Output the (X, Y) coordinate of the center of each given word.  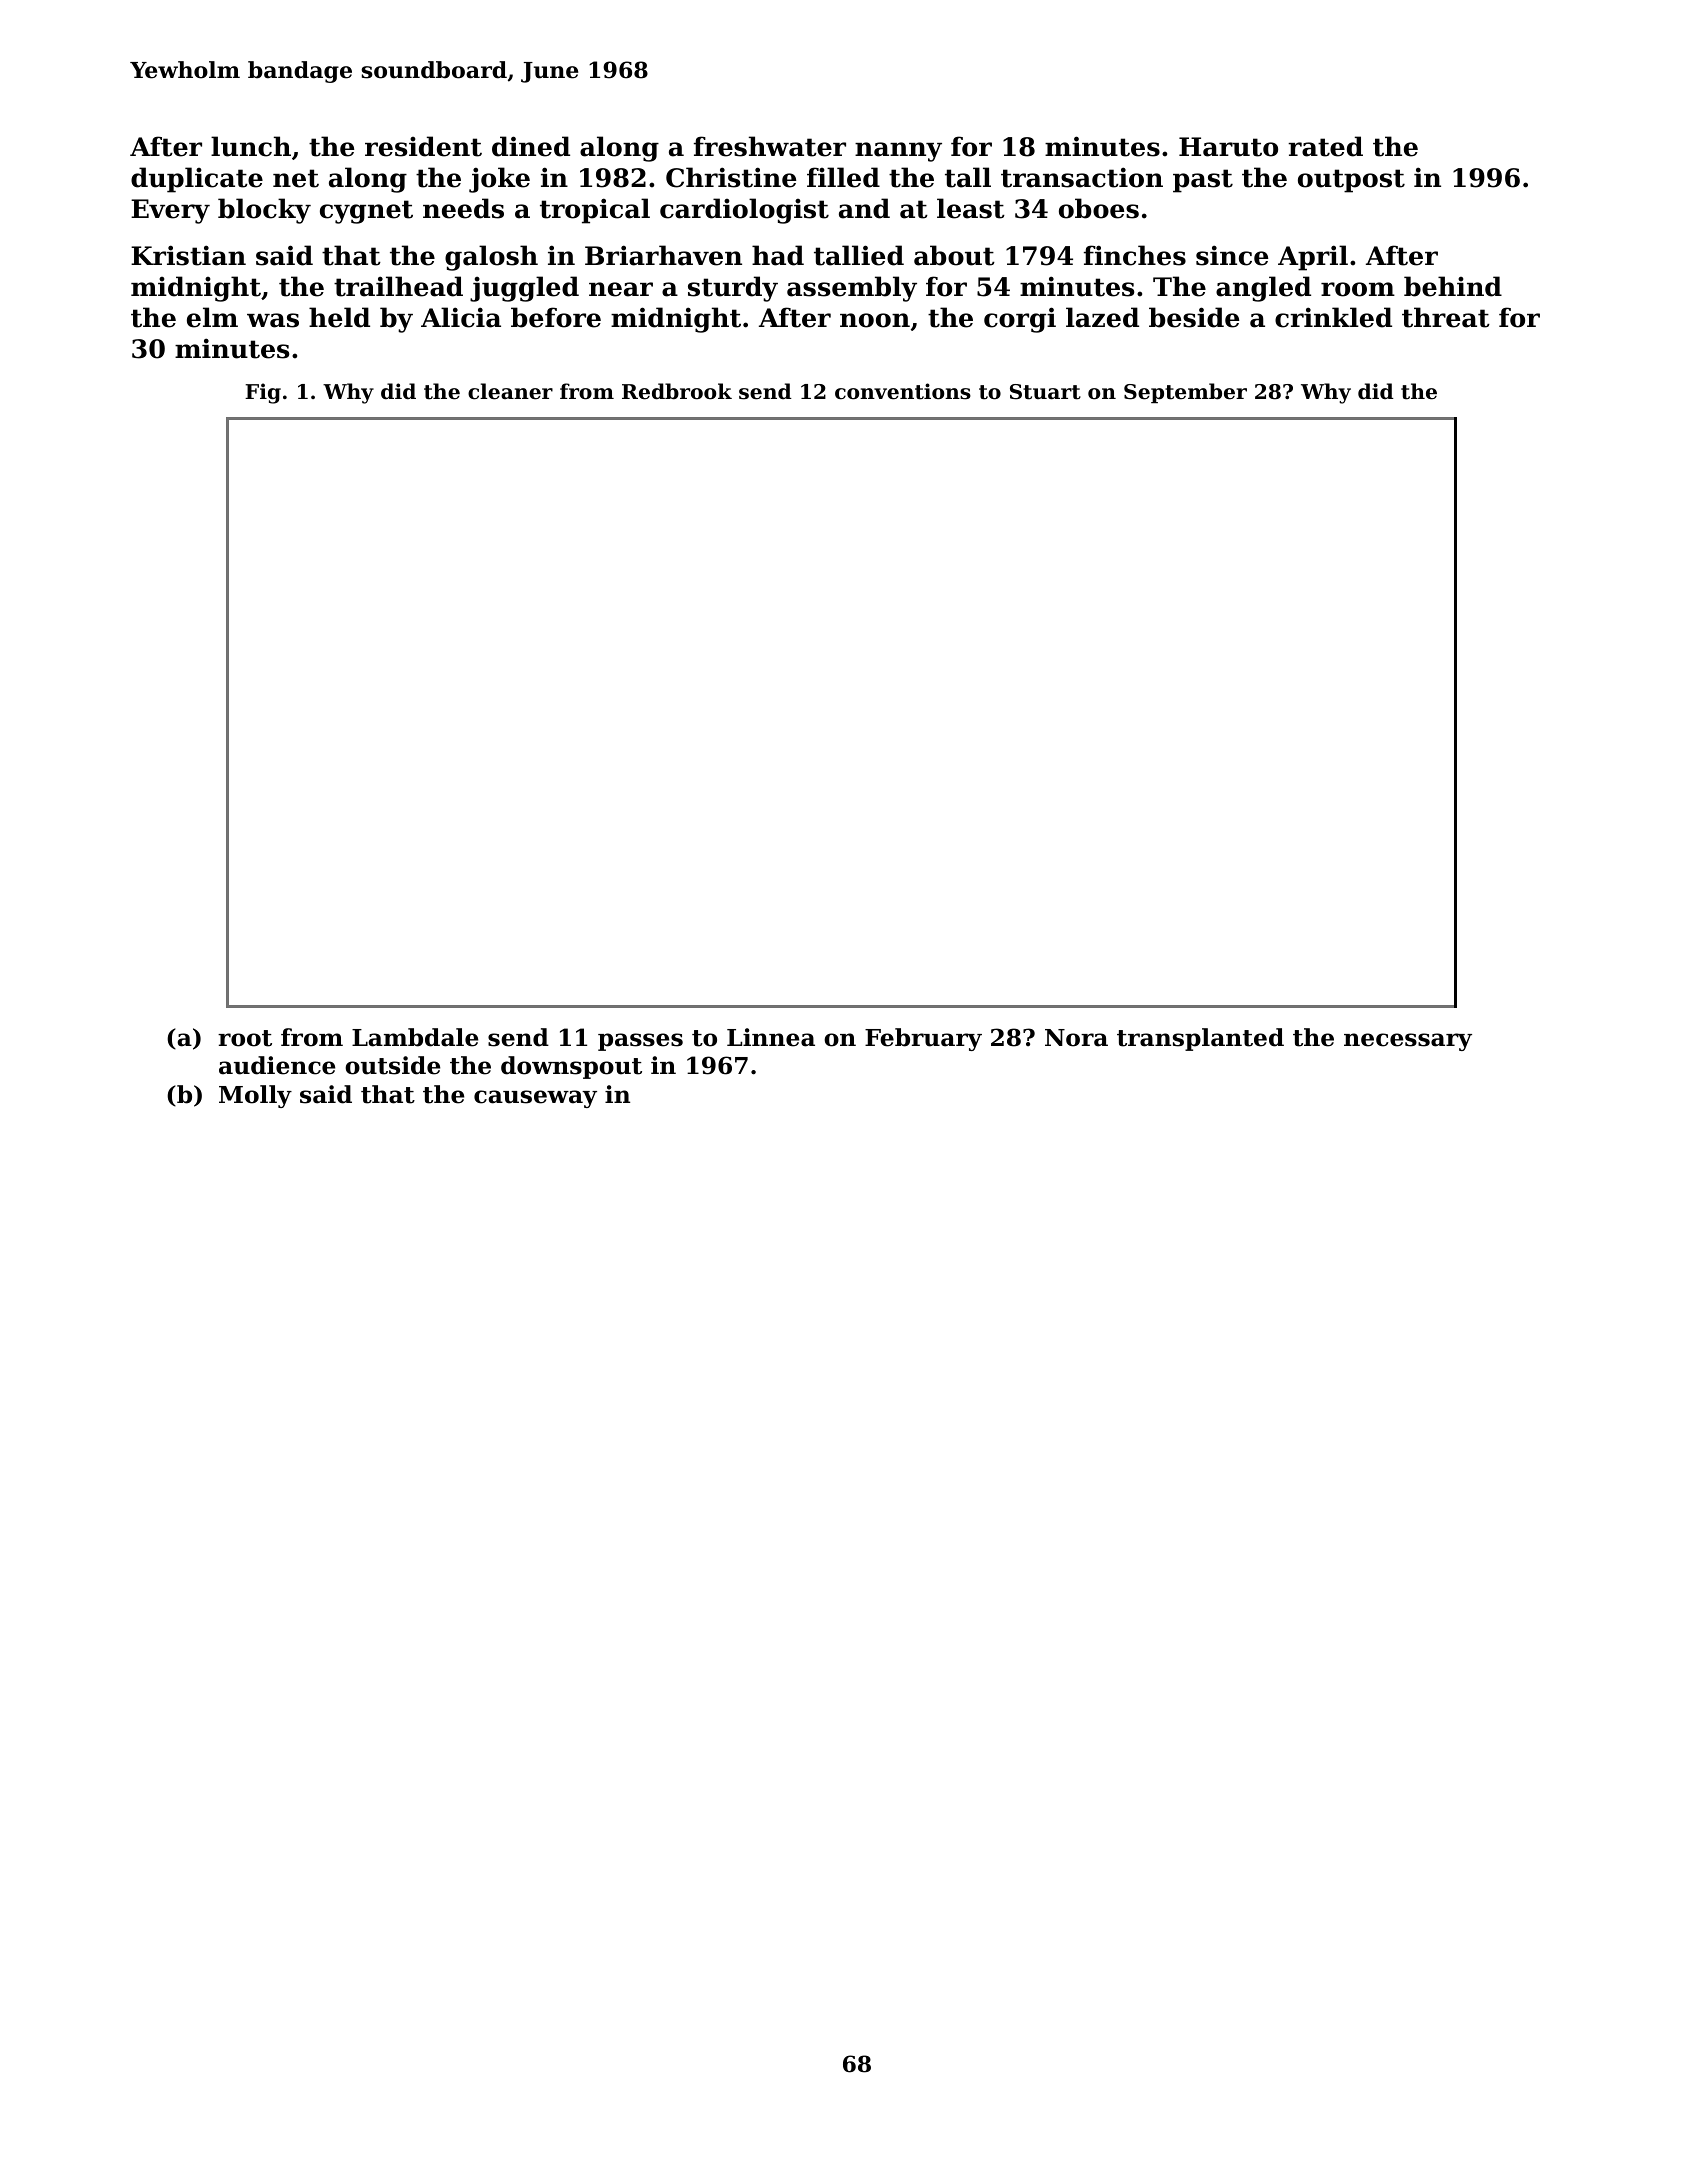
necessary (1408, 1042)
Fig (263, 393)
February (923, 1039)
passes (640, 1042)
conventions (903, 391)
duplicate (197, 180)
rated (1325, 146)
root (245, 1038)
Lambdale (415, 1037)
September (1185, 393)
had (778, 255)
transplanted (1200, 1039)
